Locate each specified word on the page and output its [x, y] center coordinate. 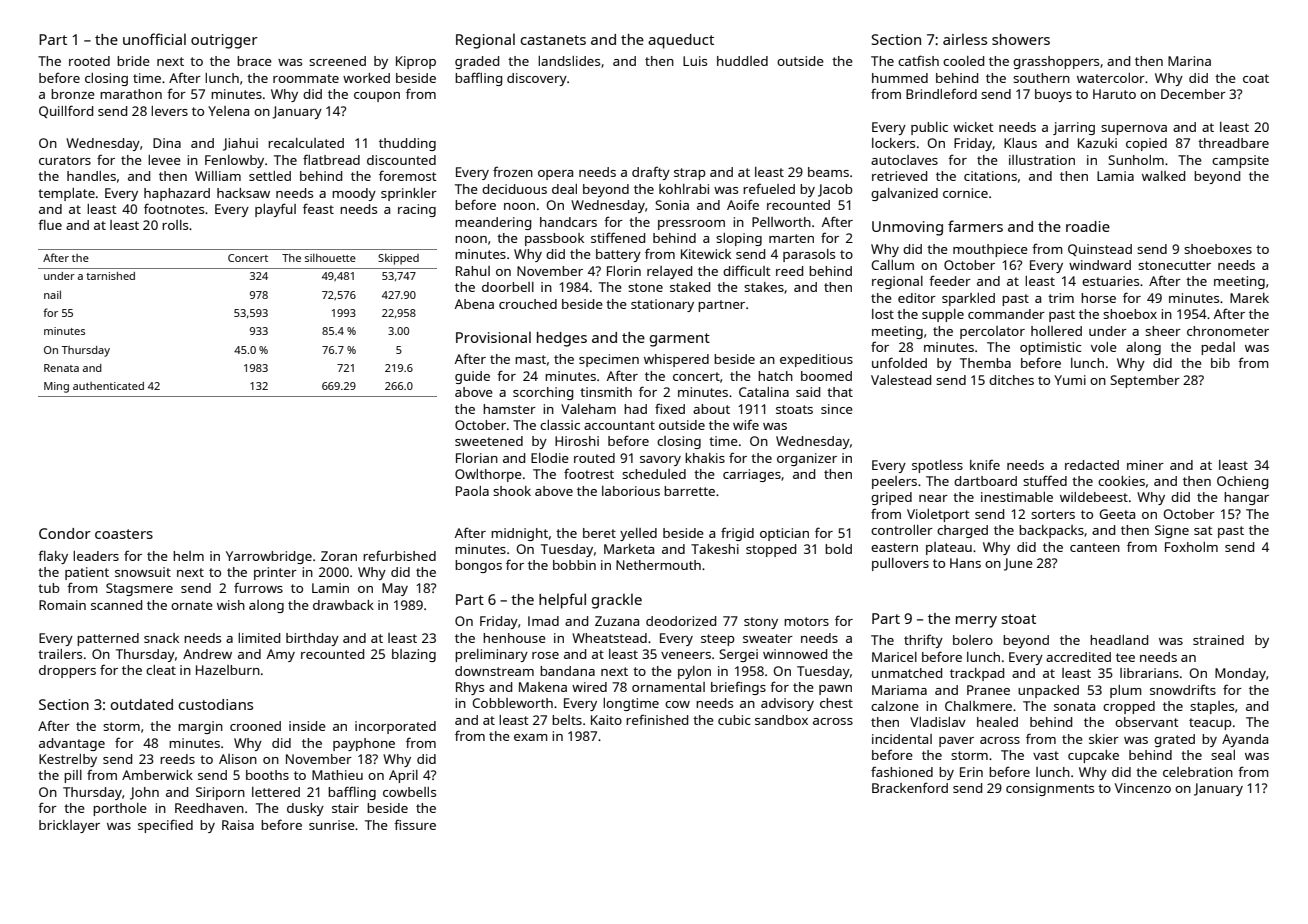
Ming [56, 387]
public [929, 128]
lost [883, 314]
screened [337, 61]
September [1145, 381]
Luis [695, 61]
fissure [415, 824]
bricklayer [69, 826]
